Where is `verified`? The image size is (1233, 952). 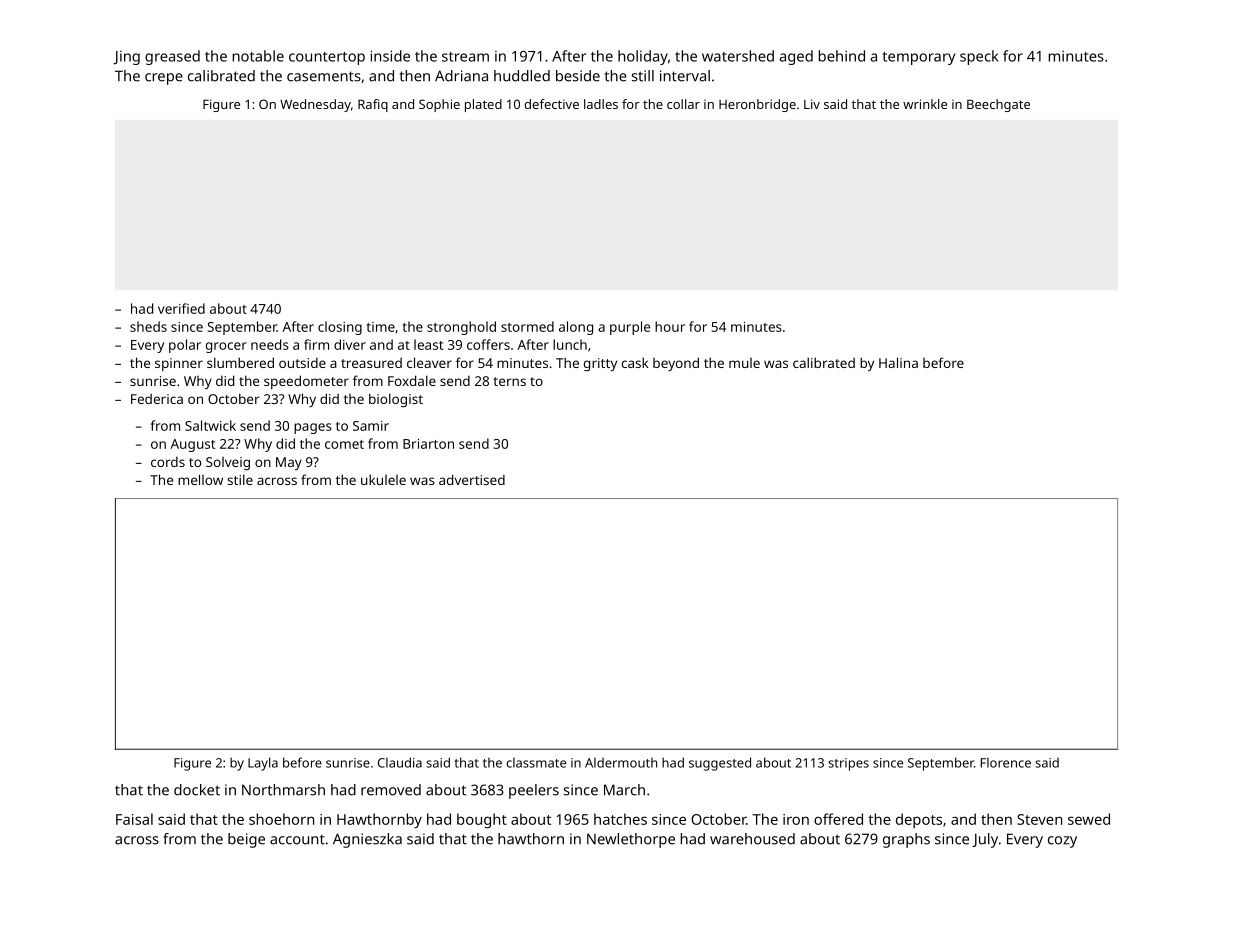 verified is located at coordinates (181, 308).
